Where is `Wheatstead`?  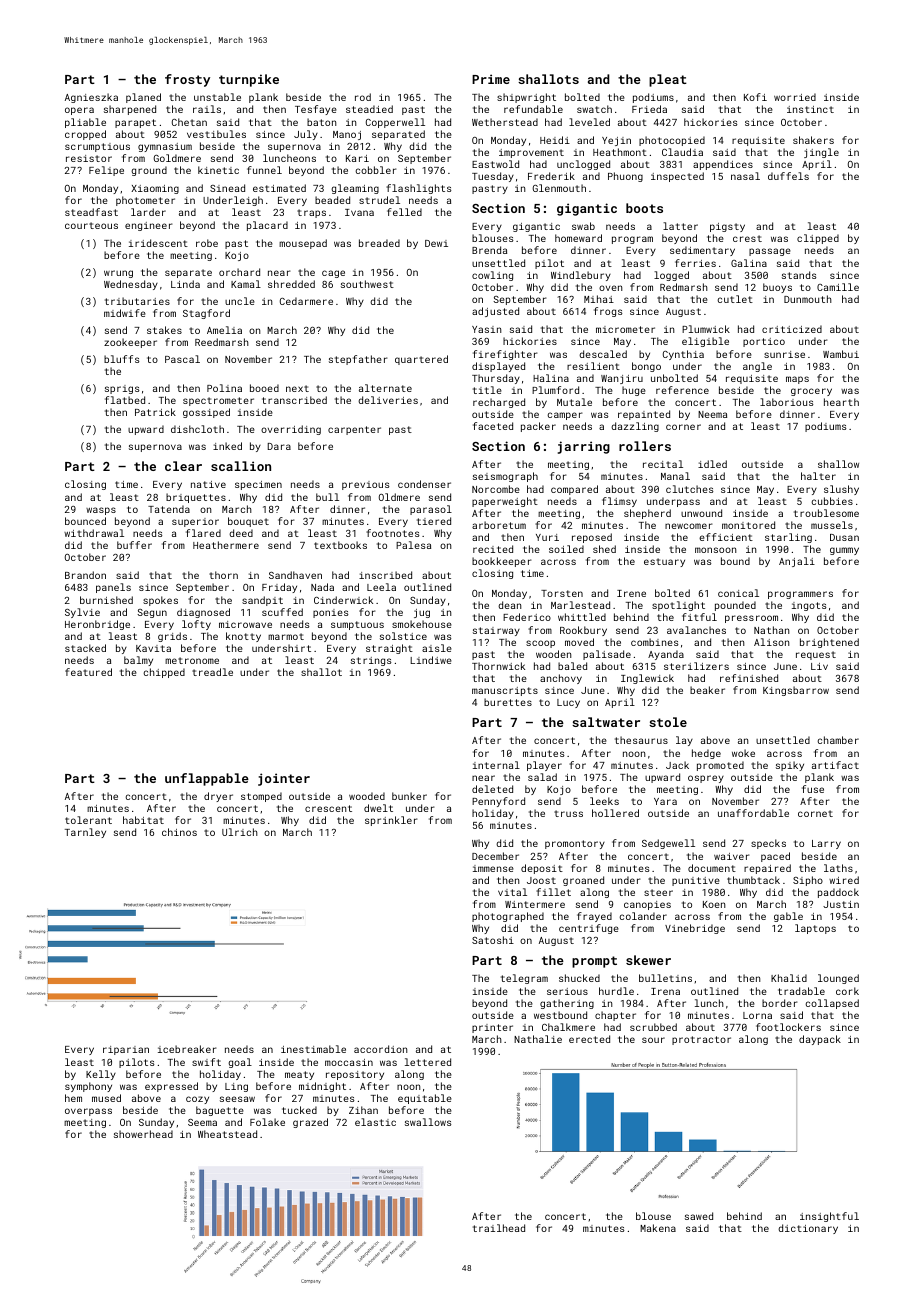 Wheatstead is located at coordinates (227, 1134).
